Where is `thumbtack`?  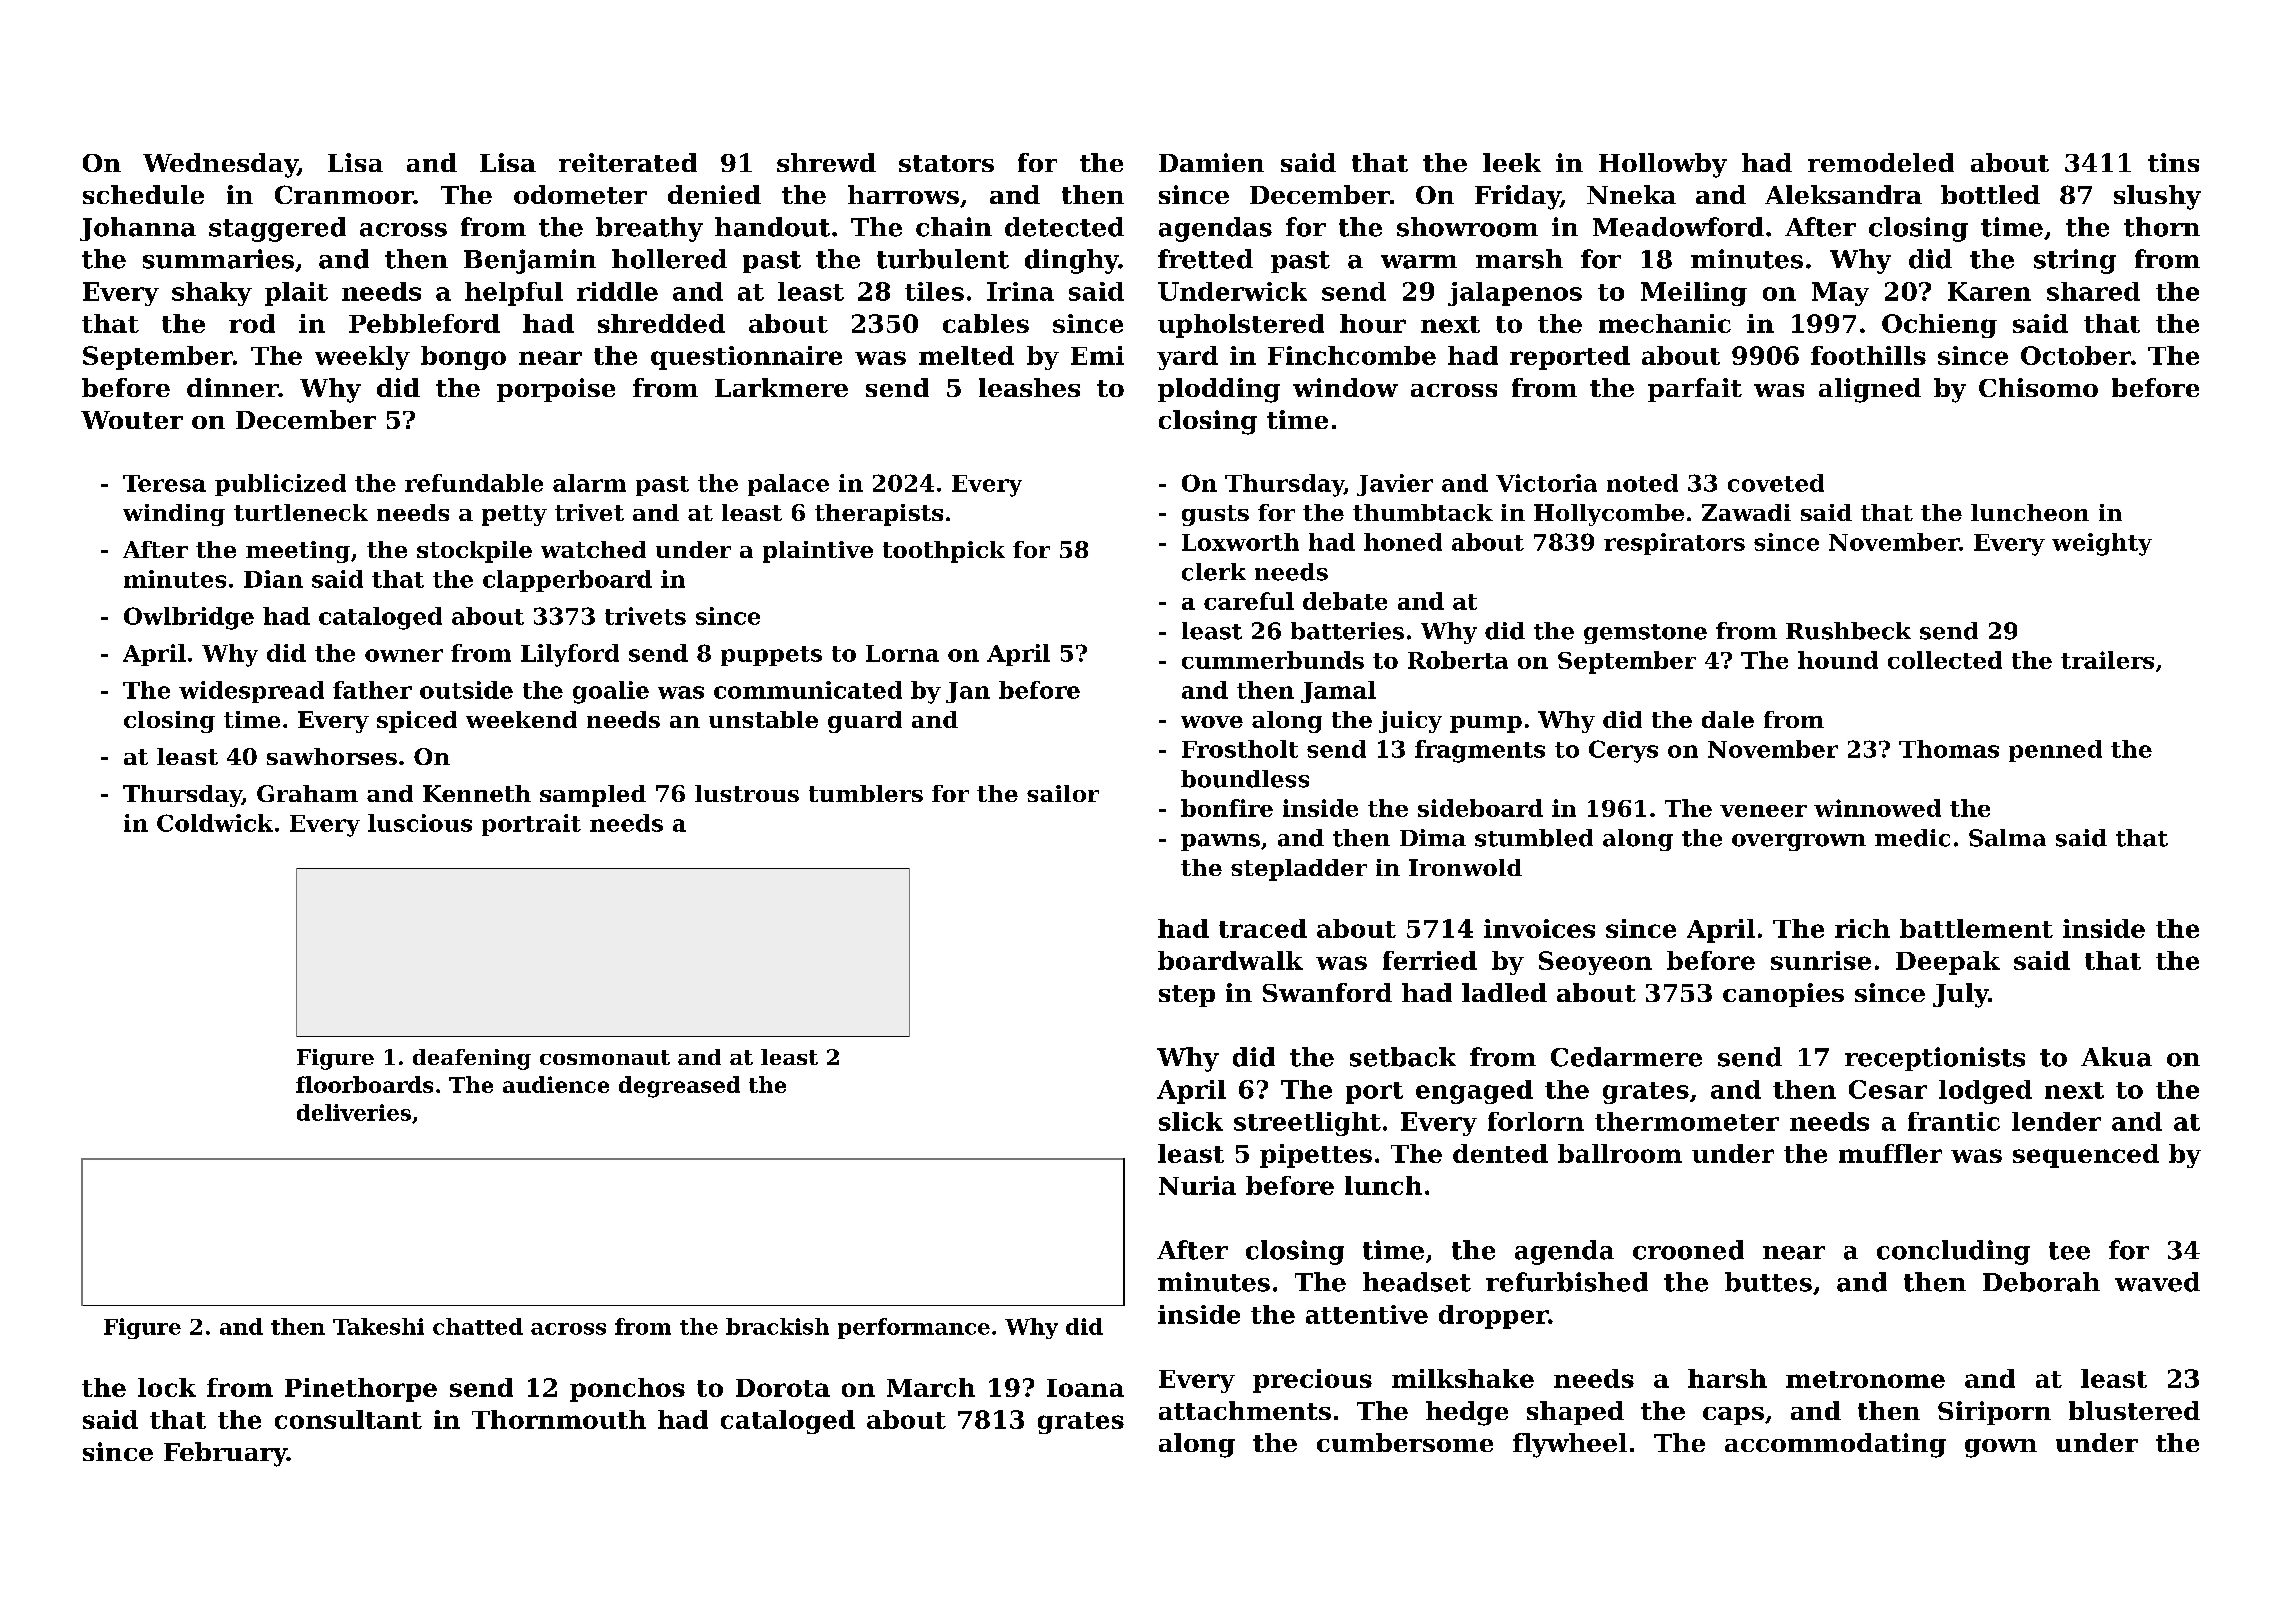 thumbtack is located at coordinates (1423, 512).
